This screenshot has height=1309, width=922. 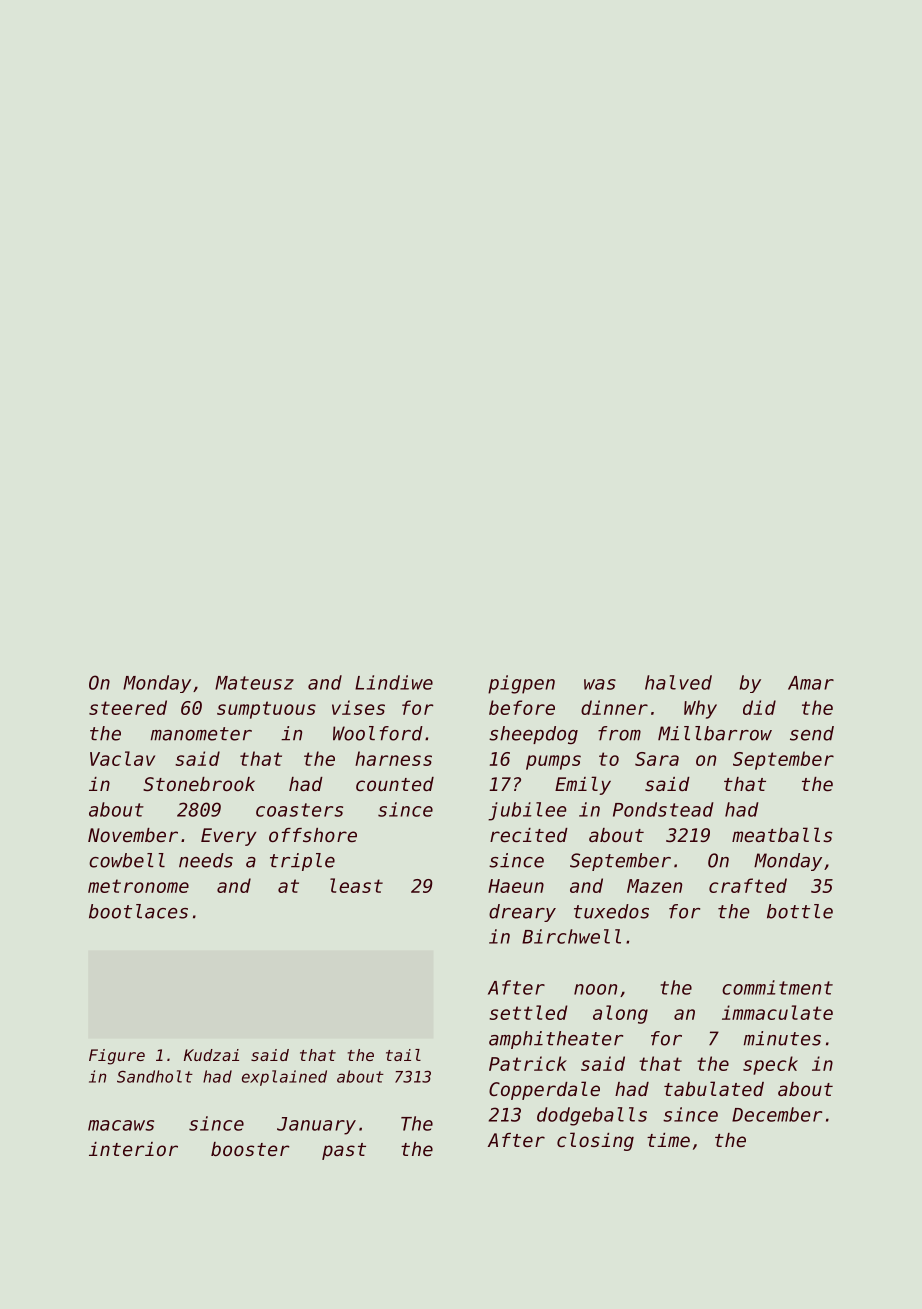 I want to click on Kudzai, so click(x=211, y=1055).
